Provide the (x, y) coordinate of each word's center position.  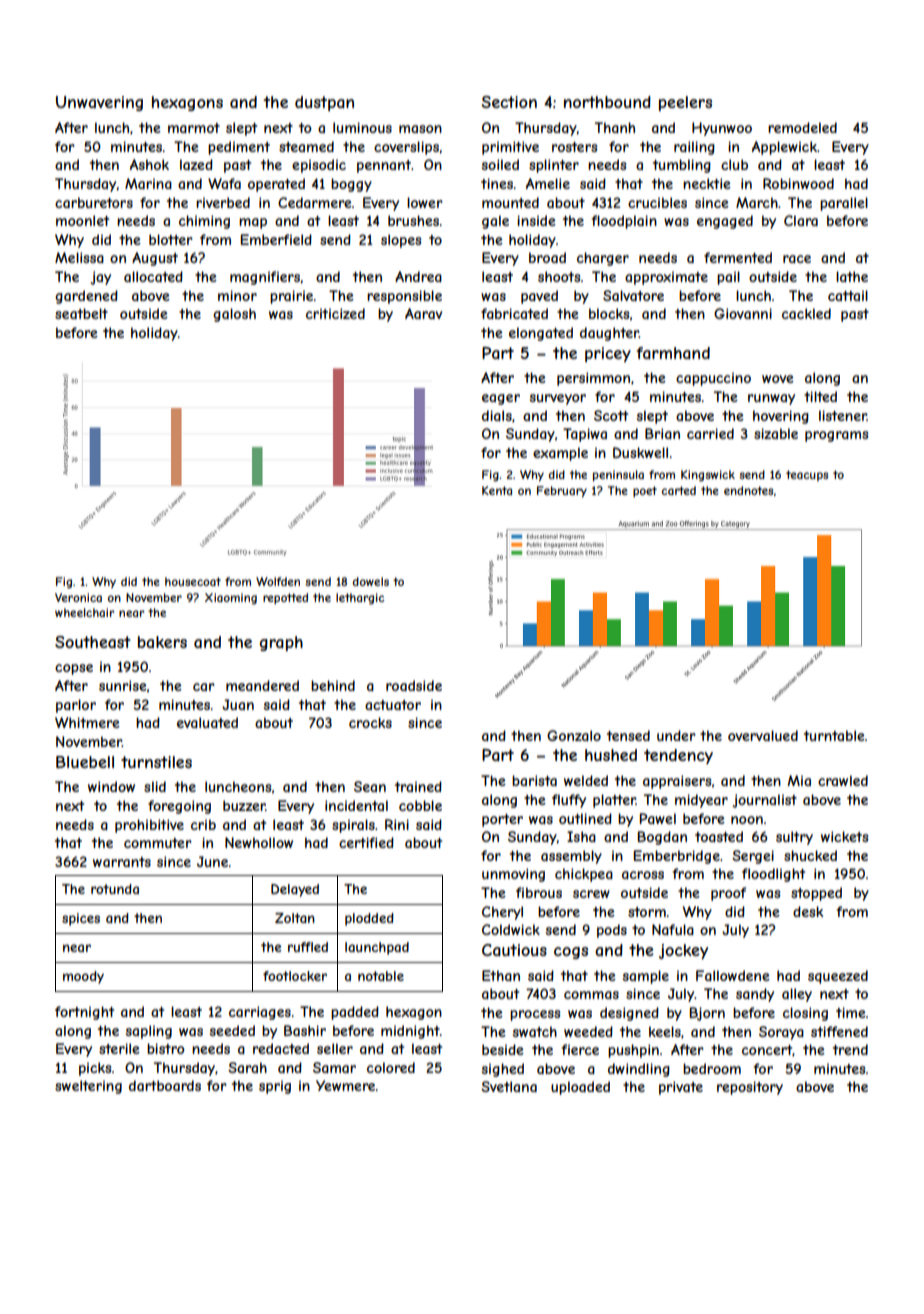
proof (728, 894)
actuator (393, 705)
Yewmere (345, 1085)
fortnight (84, 1013)
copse (74, 669)
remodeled (802, 127)
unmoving (513, 875)
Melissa (79, 257)
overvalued (763, 735)
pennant (384, 166)
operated (276, 185)
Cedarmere (315, 202)
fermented (738, 257)
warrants (122, 862)
